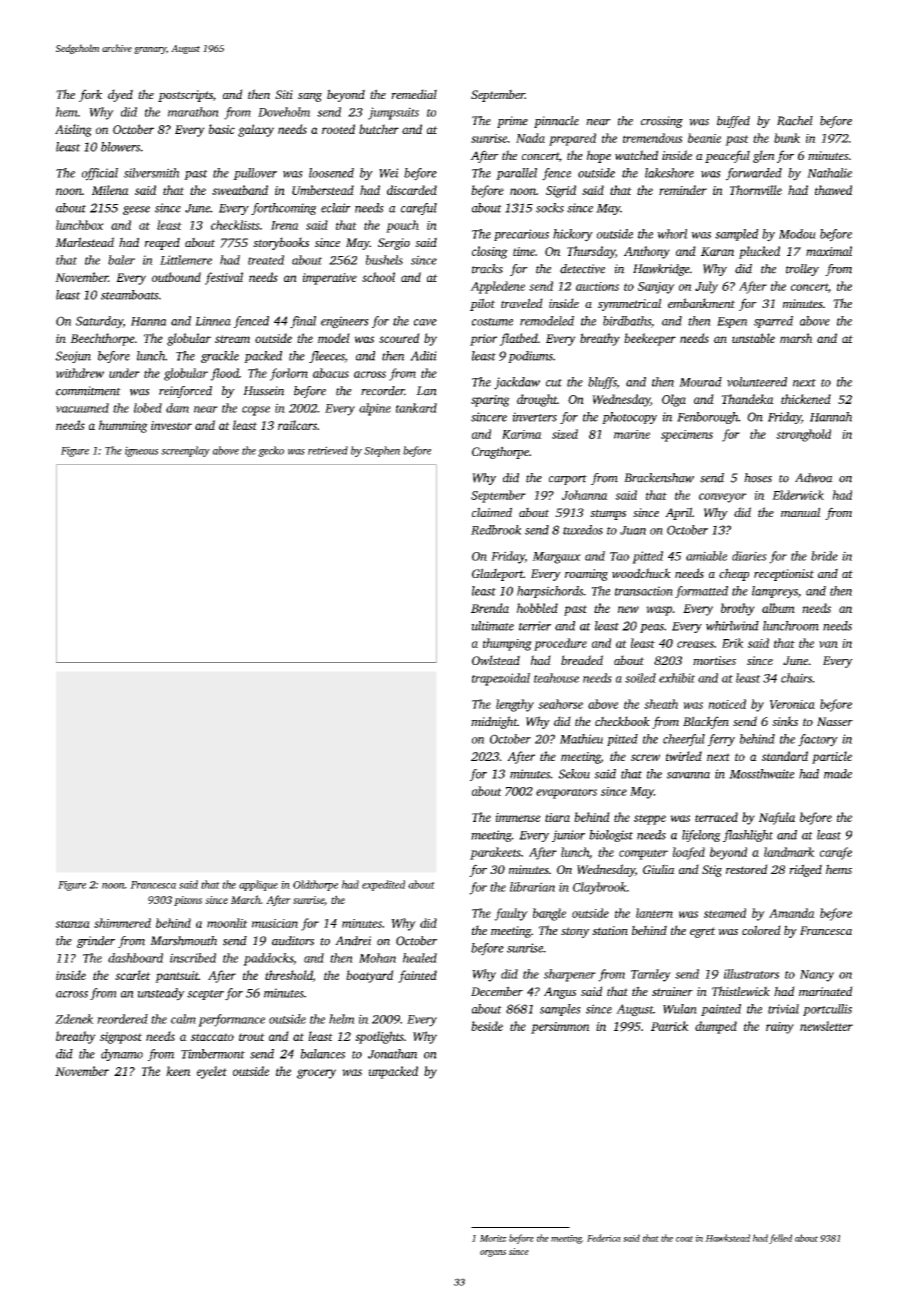  I want to click on Margaux, so click(556, 558).
